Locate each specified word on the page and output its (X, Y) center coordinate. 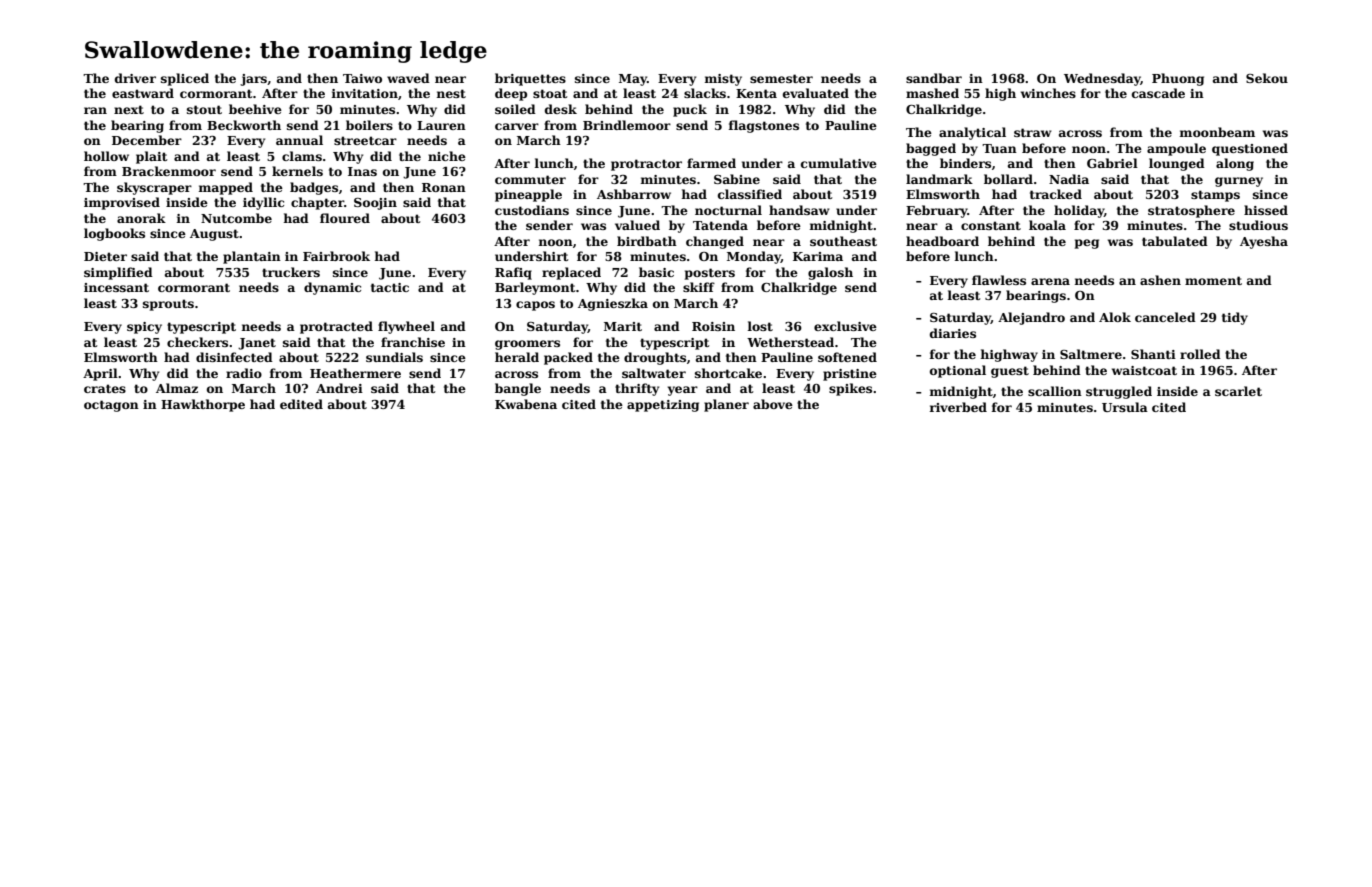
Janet (257, 344)
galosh (830, 273)
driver (135, 78)
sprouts (168, 305)
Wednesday (1102, 79)
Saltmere (1091, 354)
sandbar (934, 78)
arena (1050, 281)
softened (847, 357)
